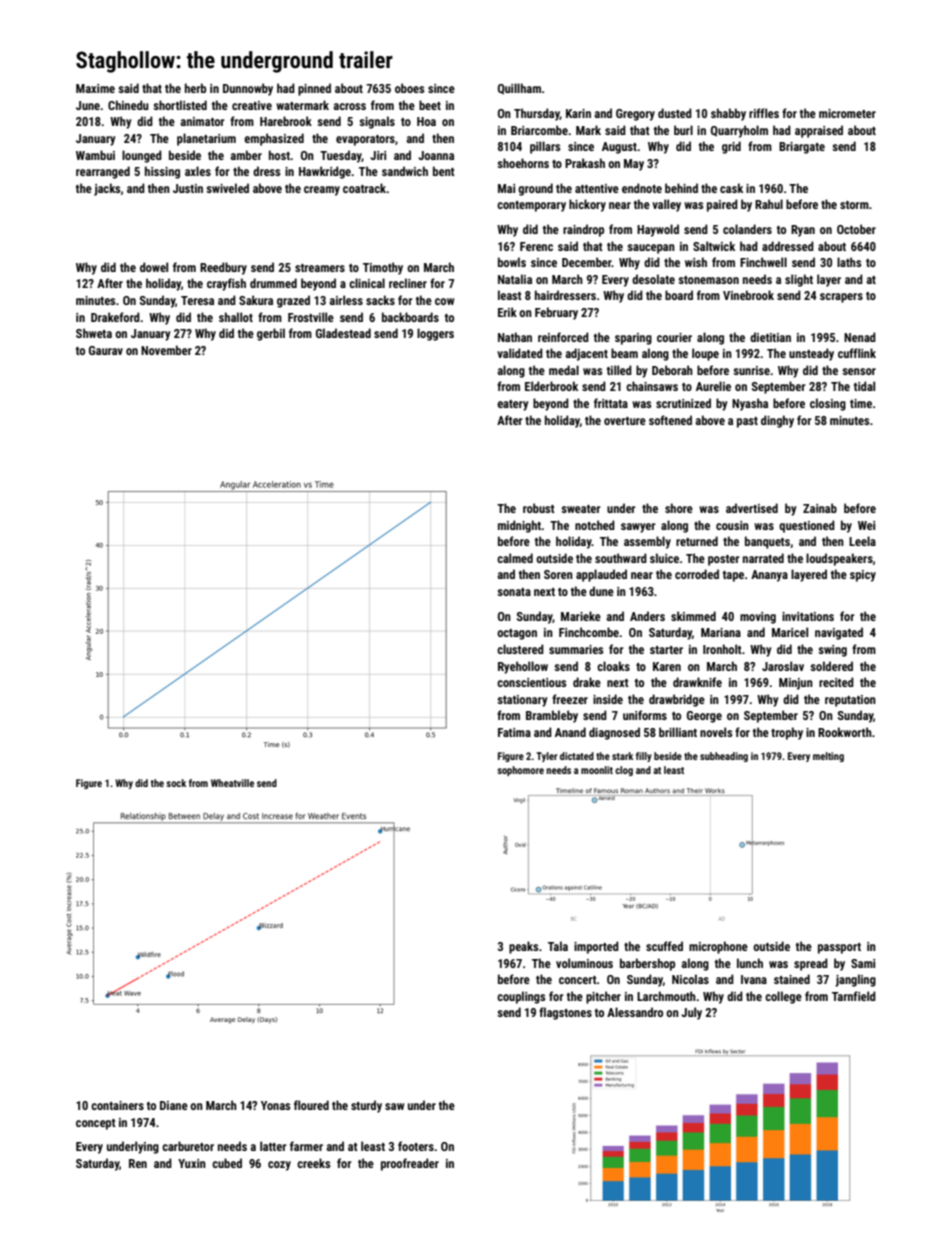 This screenshot has height=1233, width=952. I want to click on slight, so click(799, 280).
